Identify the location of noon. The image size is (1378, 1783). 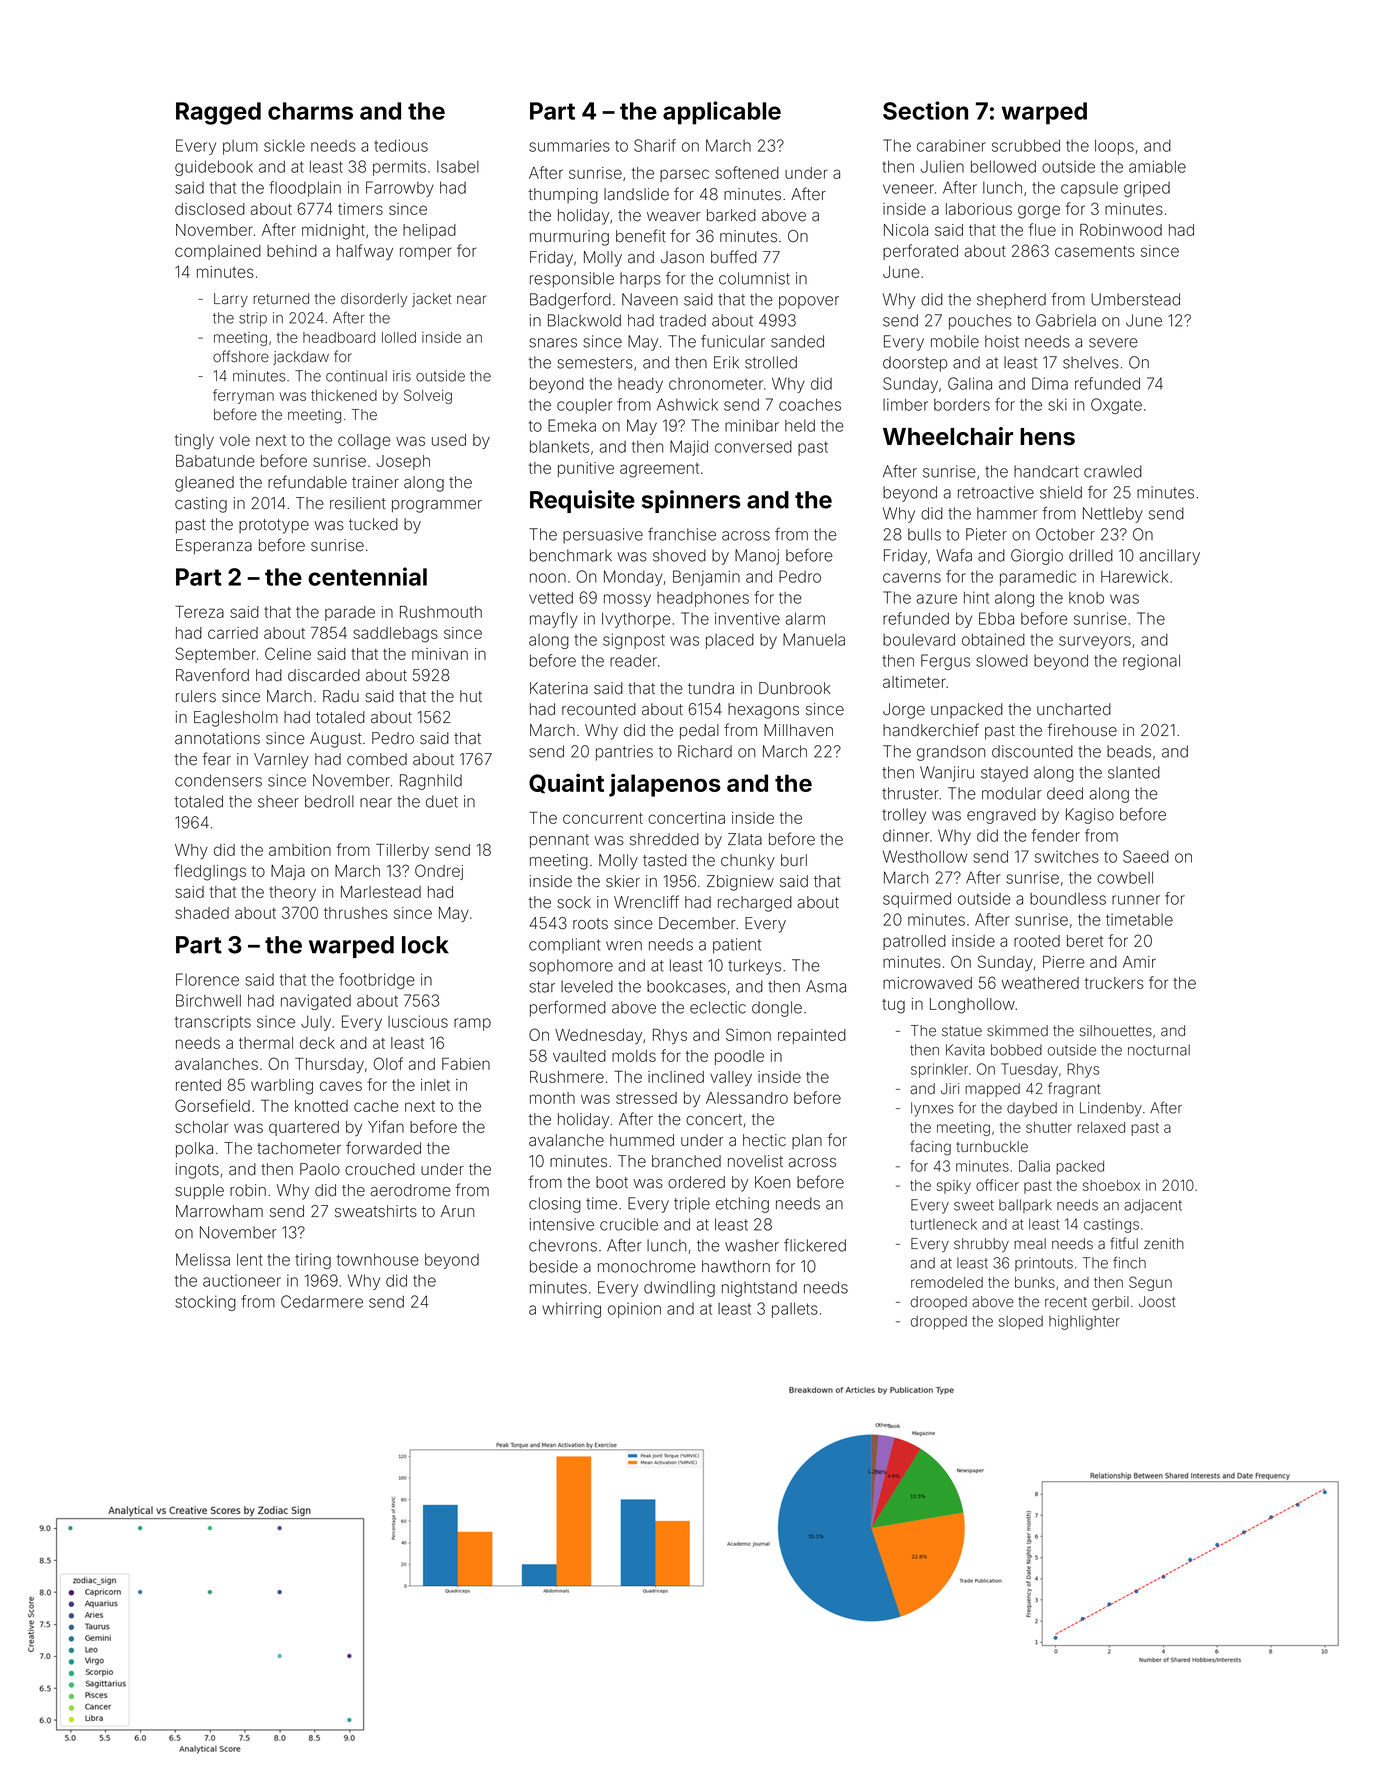
(548, 578).
